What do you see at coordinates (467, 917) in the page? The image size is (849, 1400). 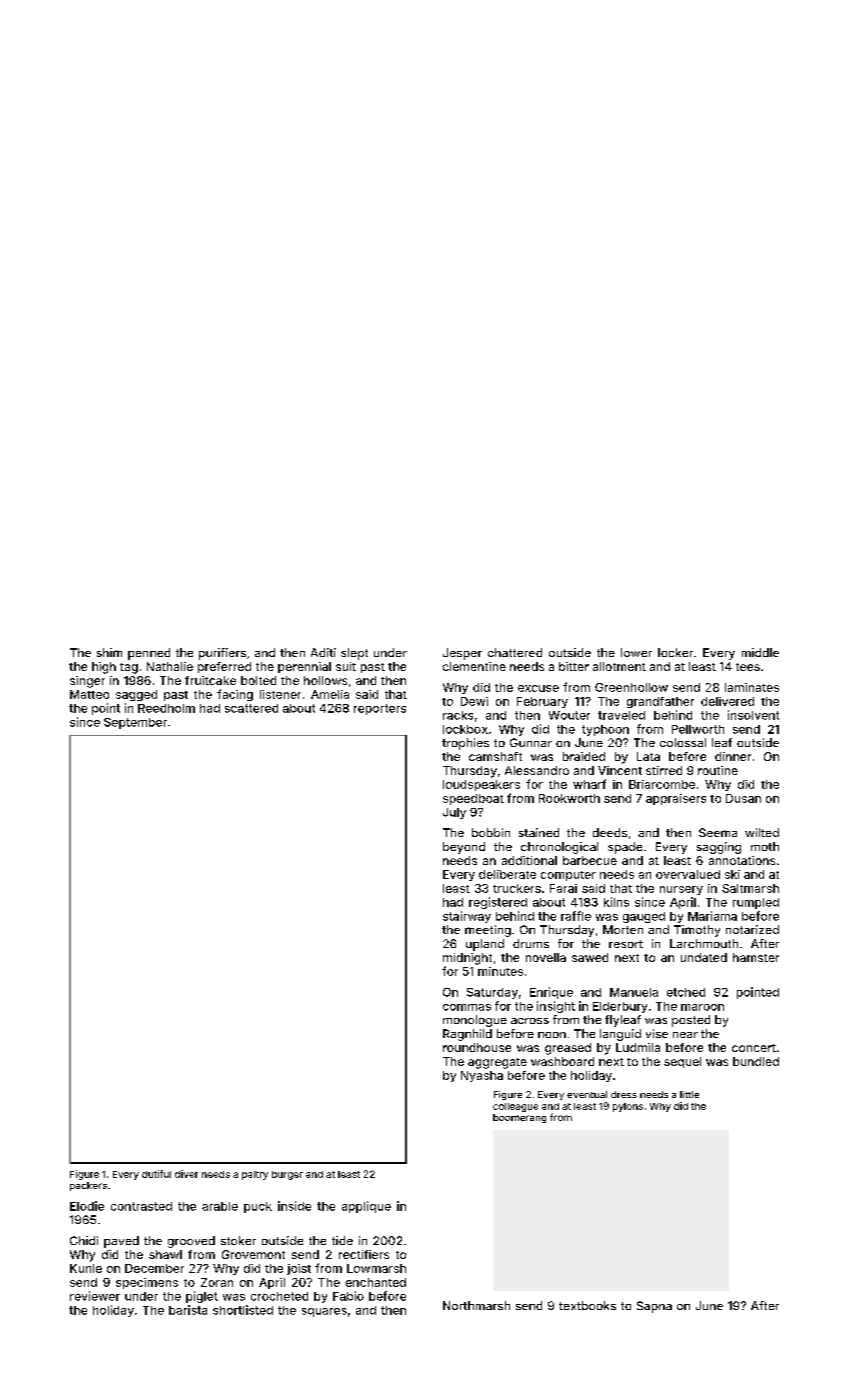 I see `stairway` at bounding box center [467, 917].
